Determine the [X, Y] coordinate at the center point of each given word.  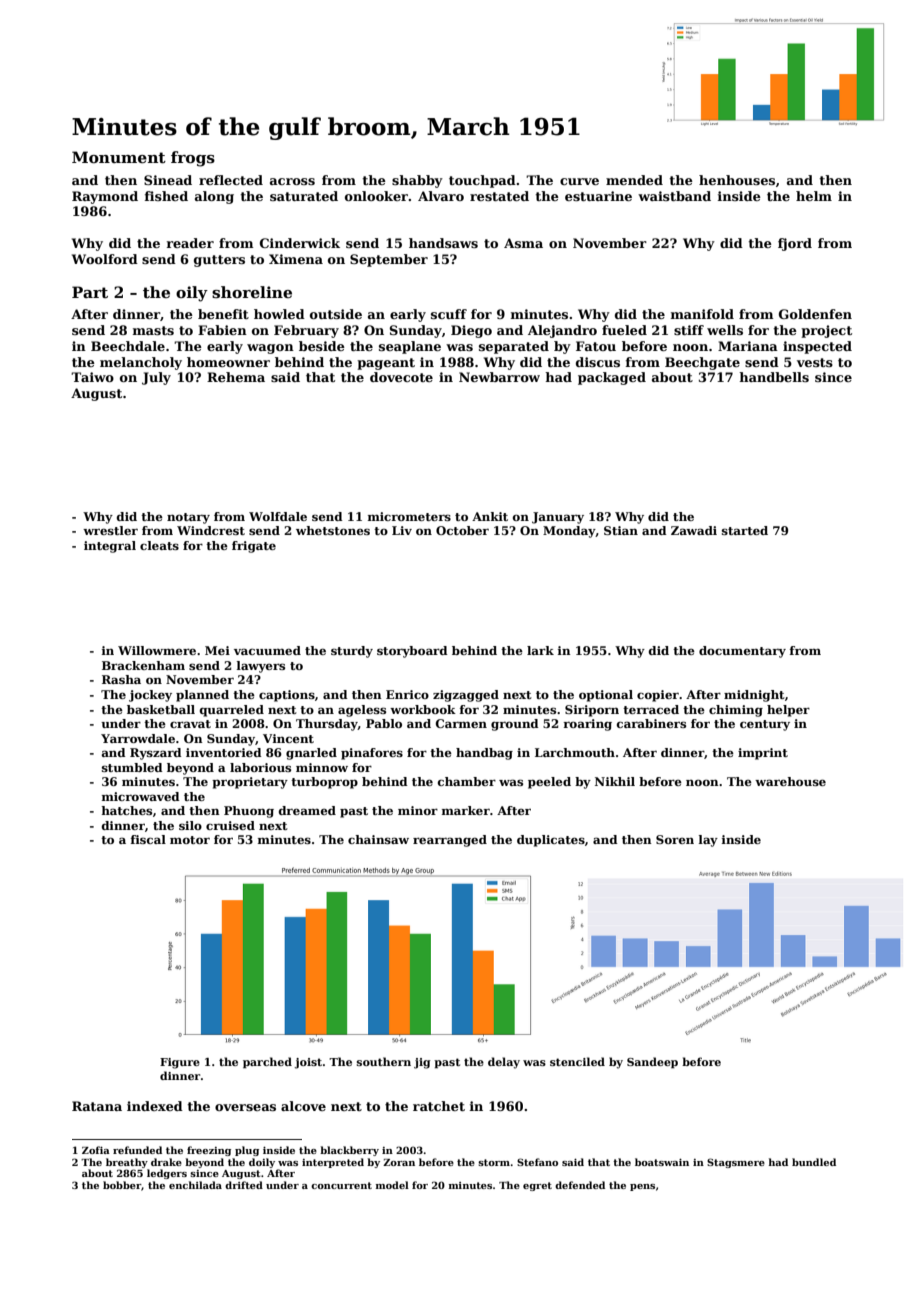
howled [279, 314]
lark [540, 650]
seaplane [410, 347]
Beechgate [702, 363]
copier [658, 696]
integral [110, 547]
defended [580, 1185]
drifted [244, 1185]
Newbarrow [499, 377]
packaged [612, 378]
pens [642, 1187]
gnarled [311, 754]
